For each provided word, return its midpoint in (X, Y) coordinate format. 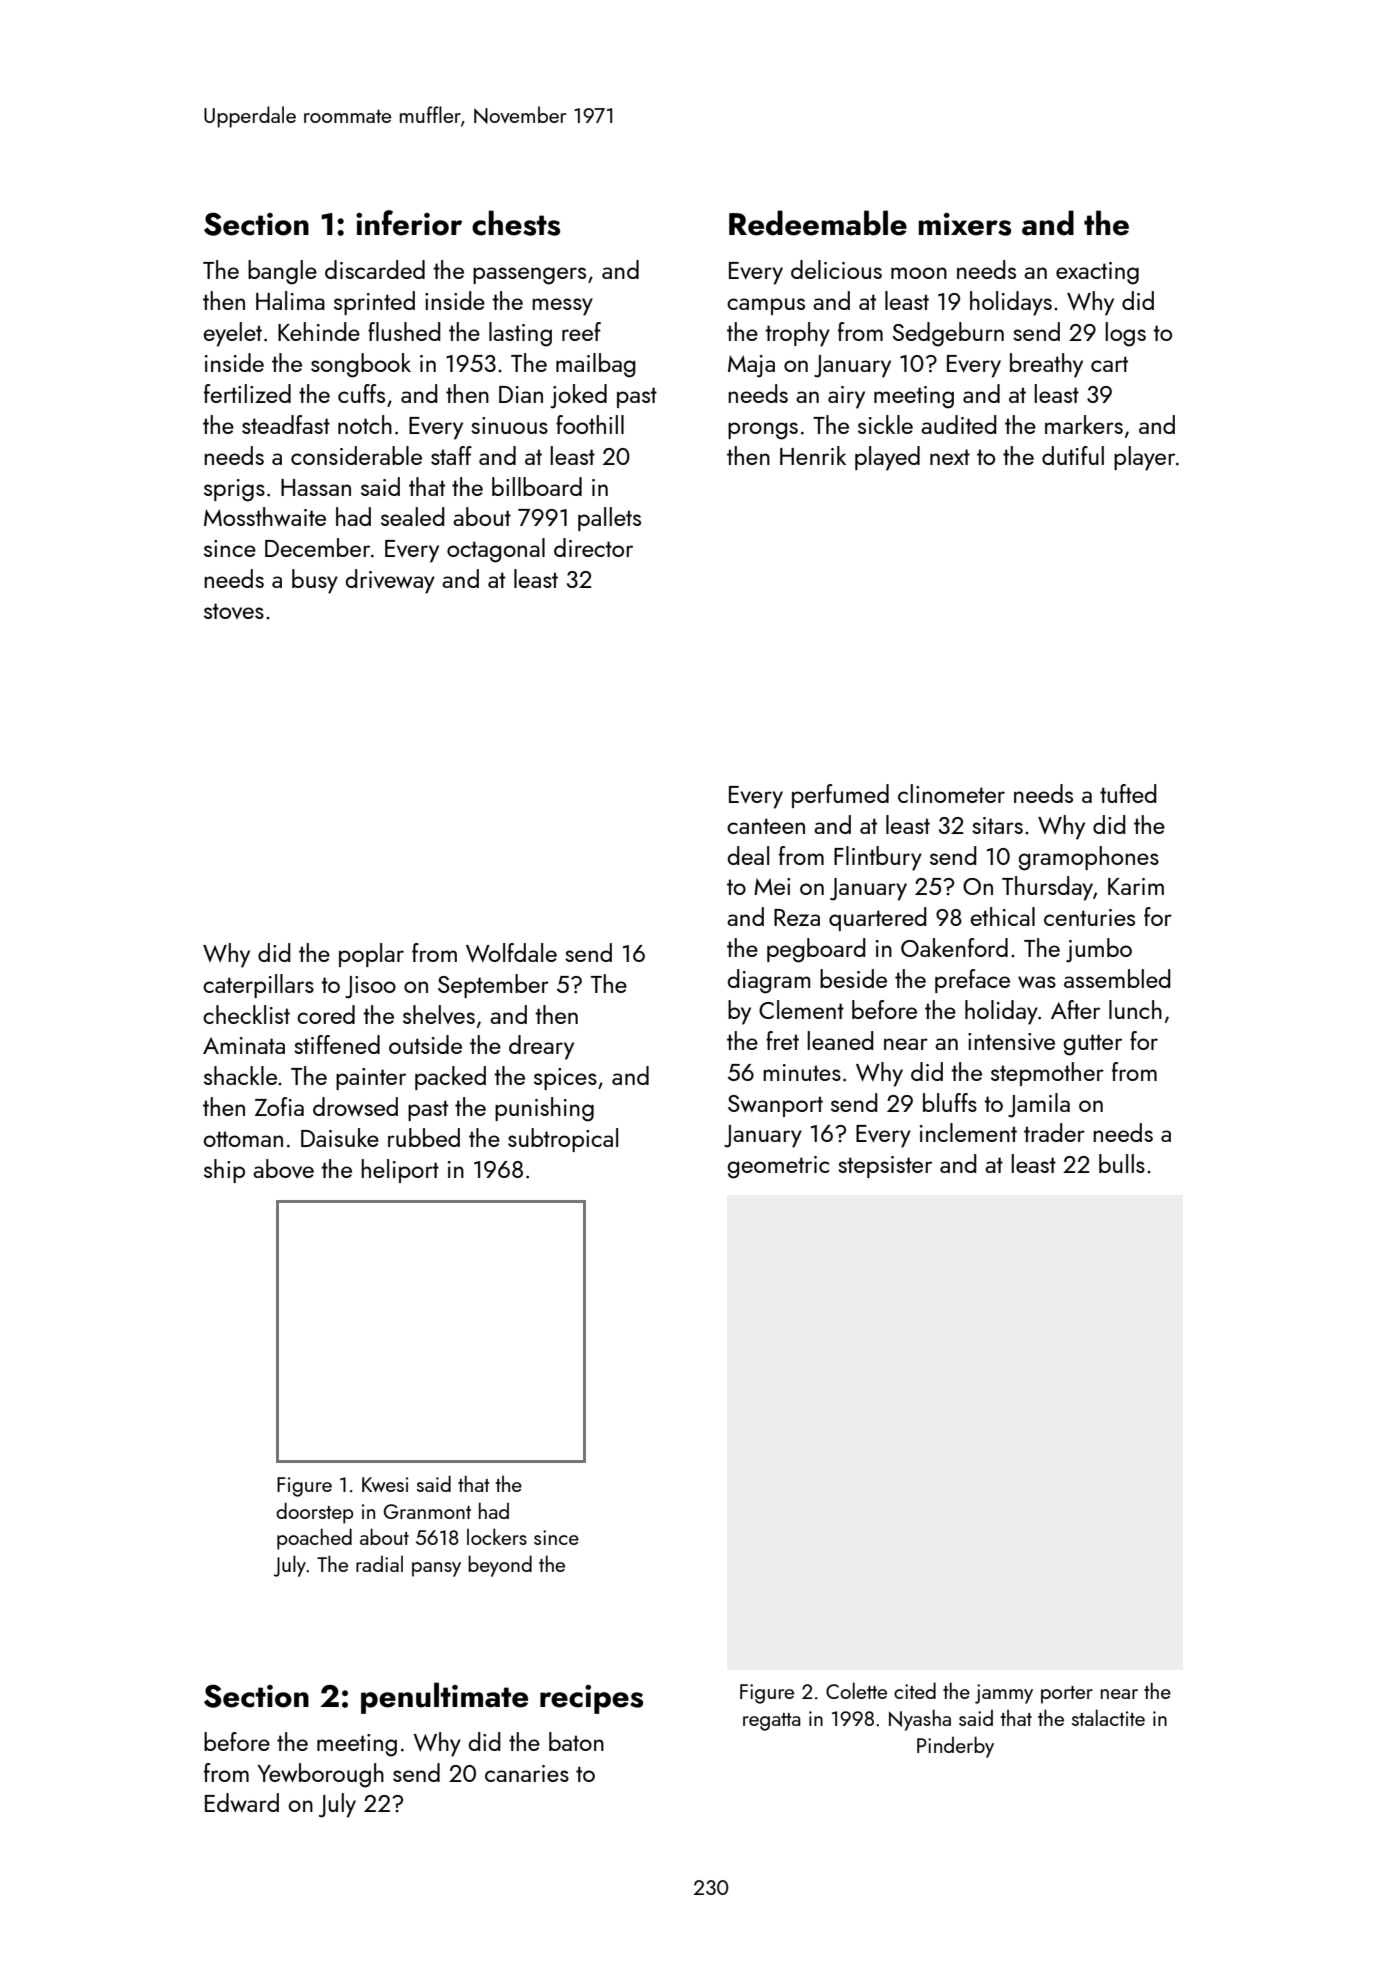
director (593, 547)
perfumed (840, 796)
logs (1125, 334)
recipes (591, 1699)
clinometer (951, 793)
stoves (234, 611)
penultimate (444, 1698)
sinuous (509, 425)
